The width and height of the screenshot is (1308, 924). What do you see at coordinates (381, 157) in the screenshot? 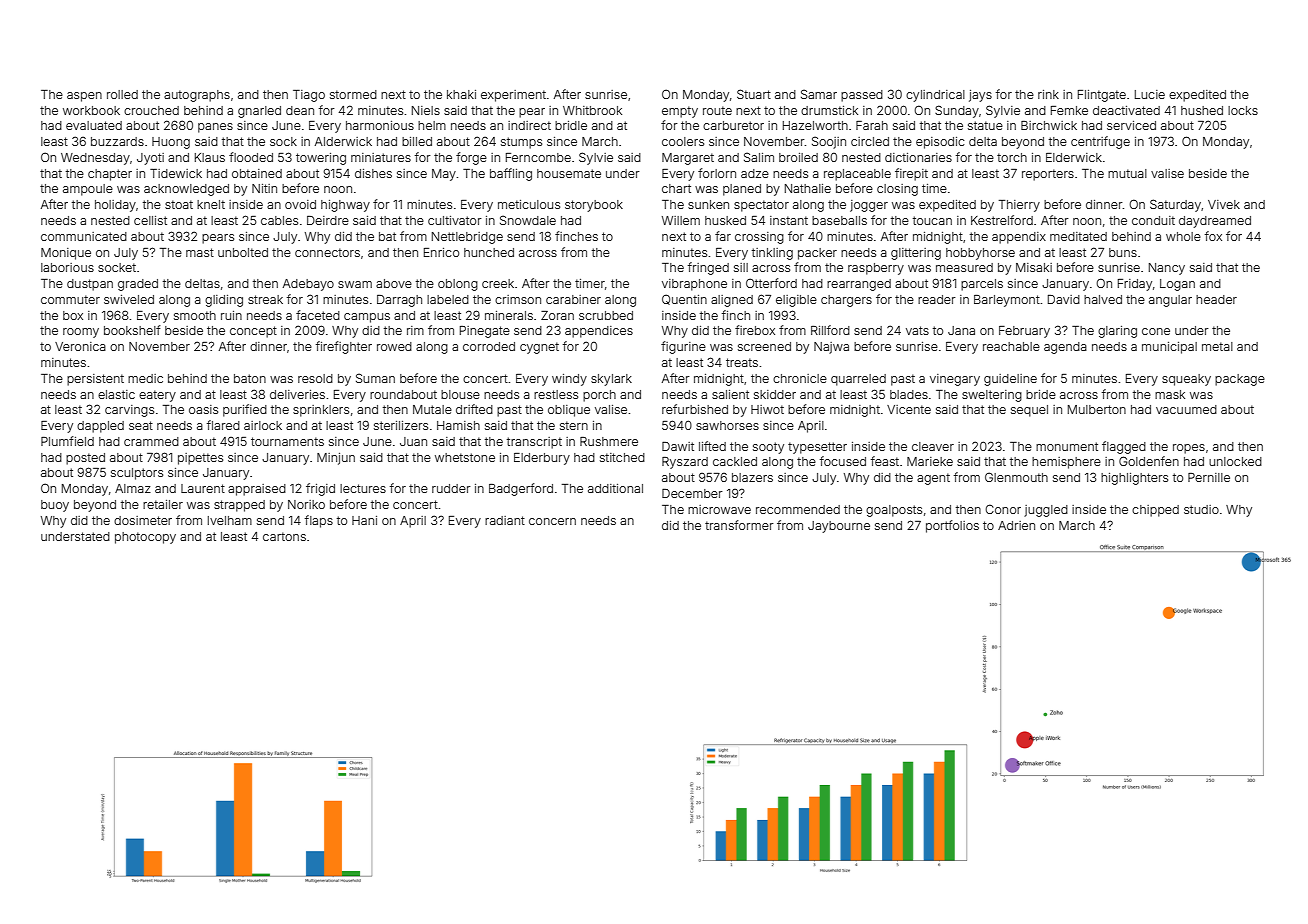
I see `miniatures` at bounding box center [381, 157].
